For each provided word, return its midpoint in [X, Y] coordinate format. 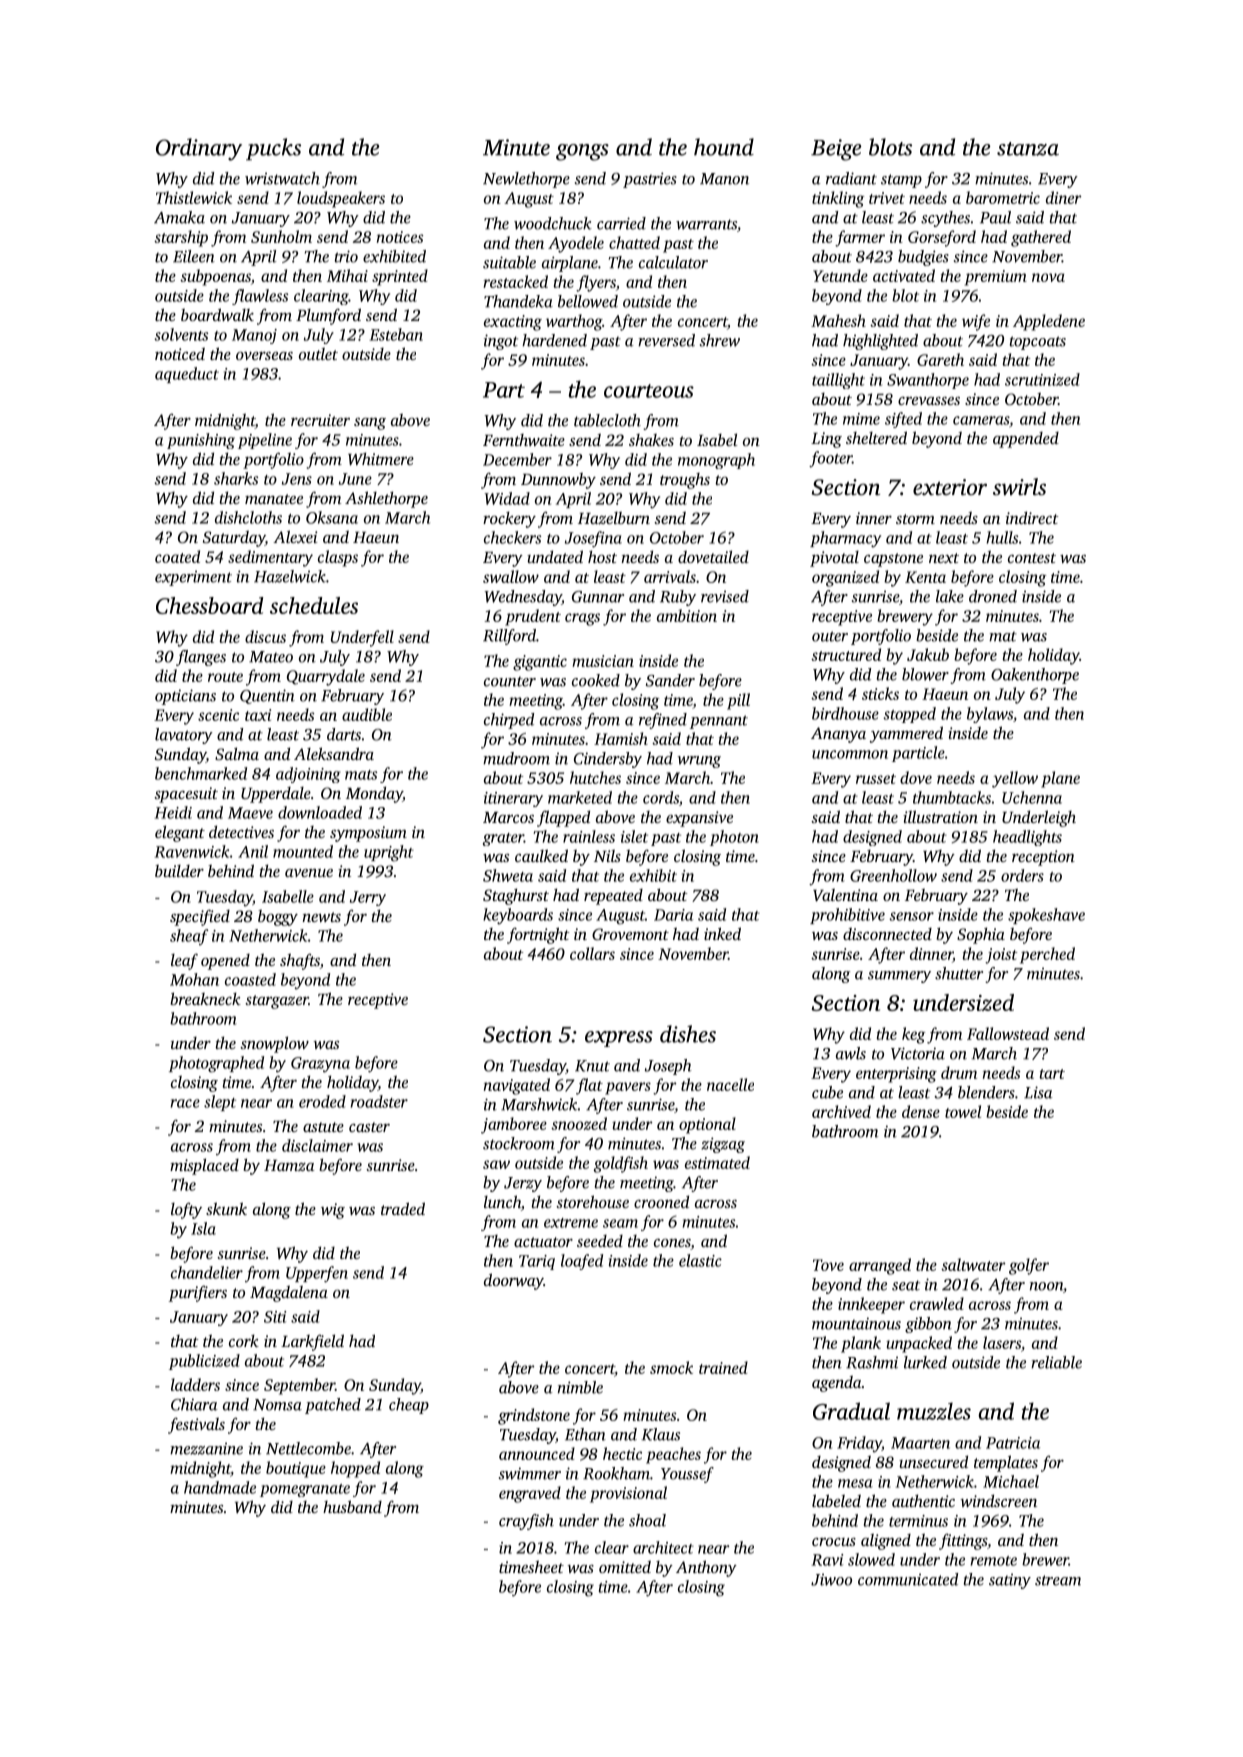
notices [400, 237]
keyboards [518, 916]
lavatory [184, 736]
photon [734, 838]
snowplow [274, 1044]
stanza [1028, 149]
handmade [220, 1487]
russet [876, 779]
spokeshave [1046, 916]
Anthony [706, 1568]
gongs [582, 152]
